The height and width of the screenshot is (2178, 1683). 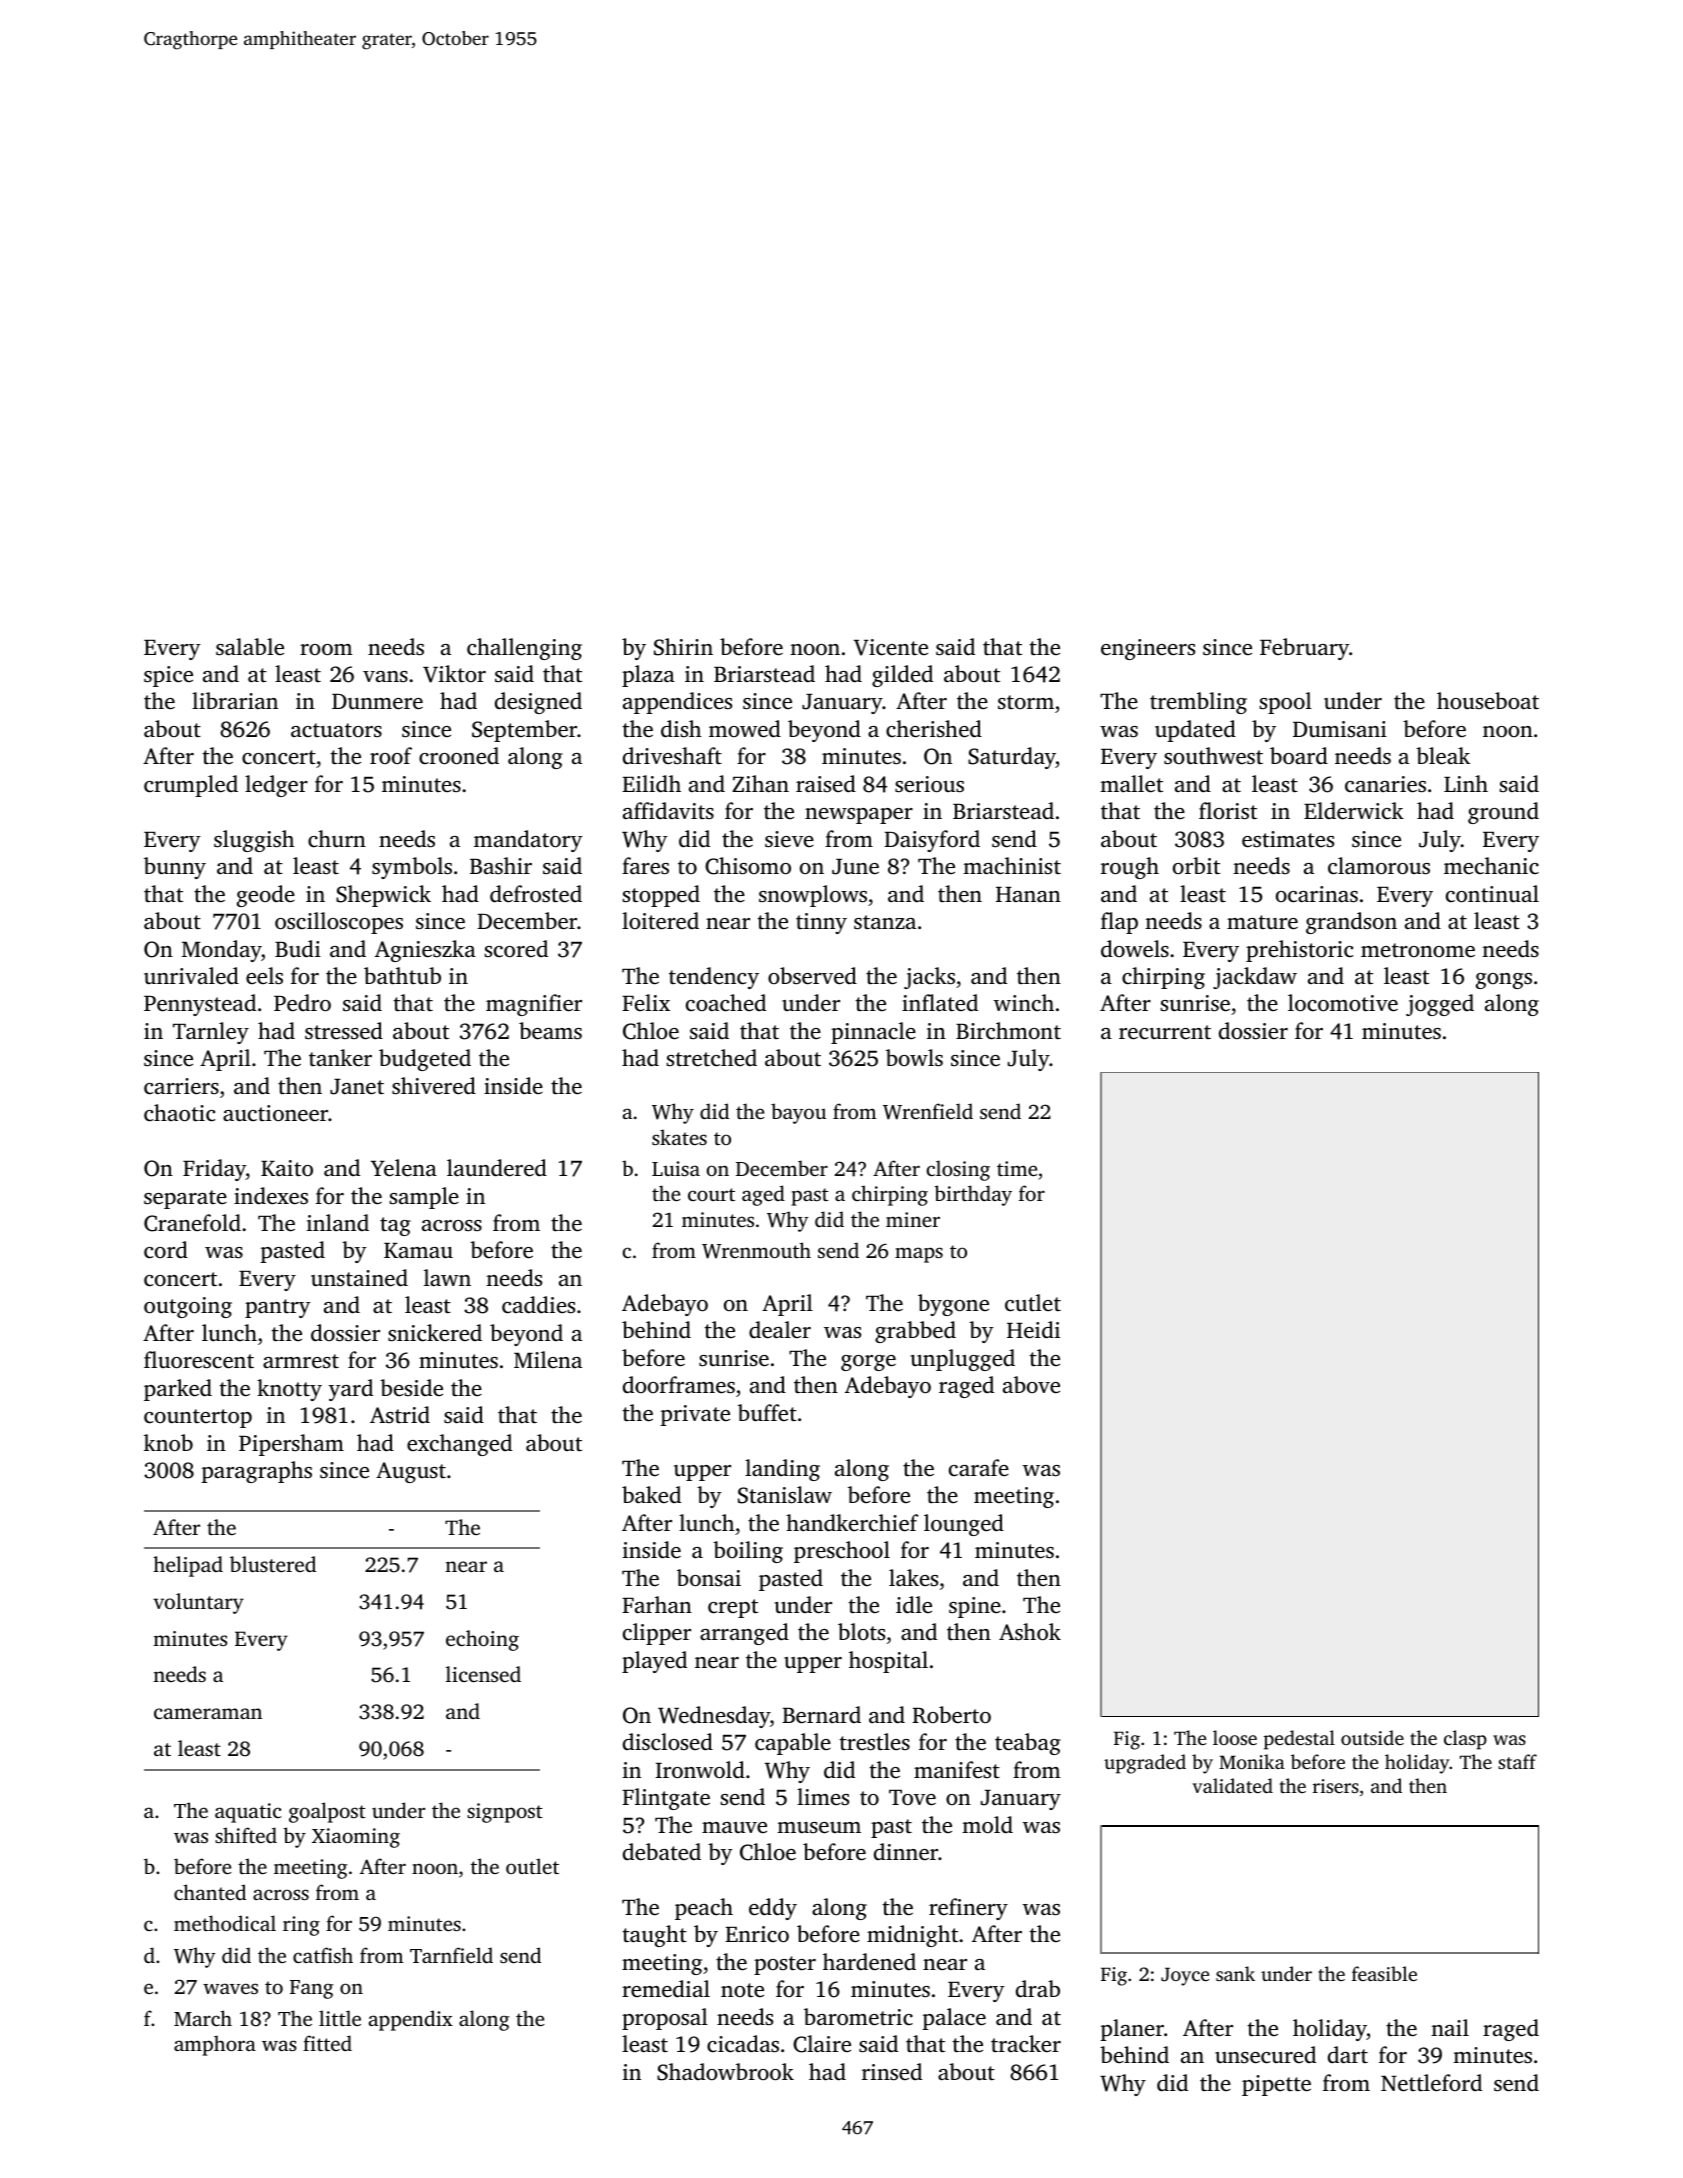 What do you see at coordinates (1304, 649) in the screenshot?
I see `February` at bounding box center [1304, 649].
